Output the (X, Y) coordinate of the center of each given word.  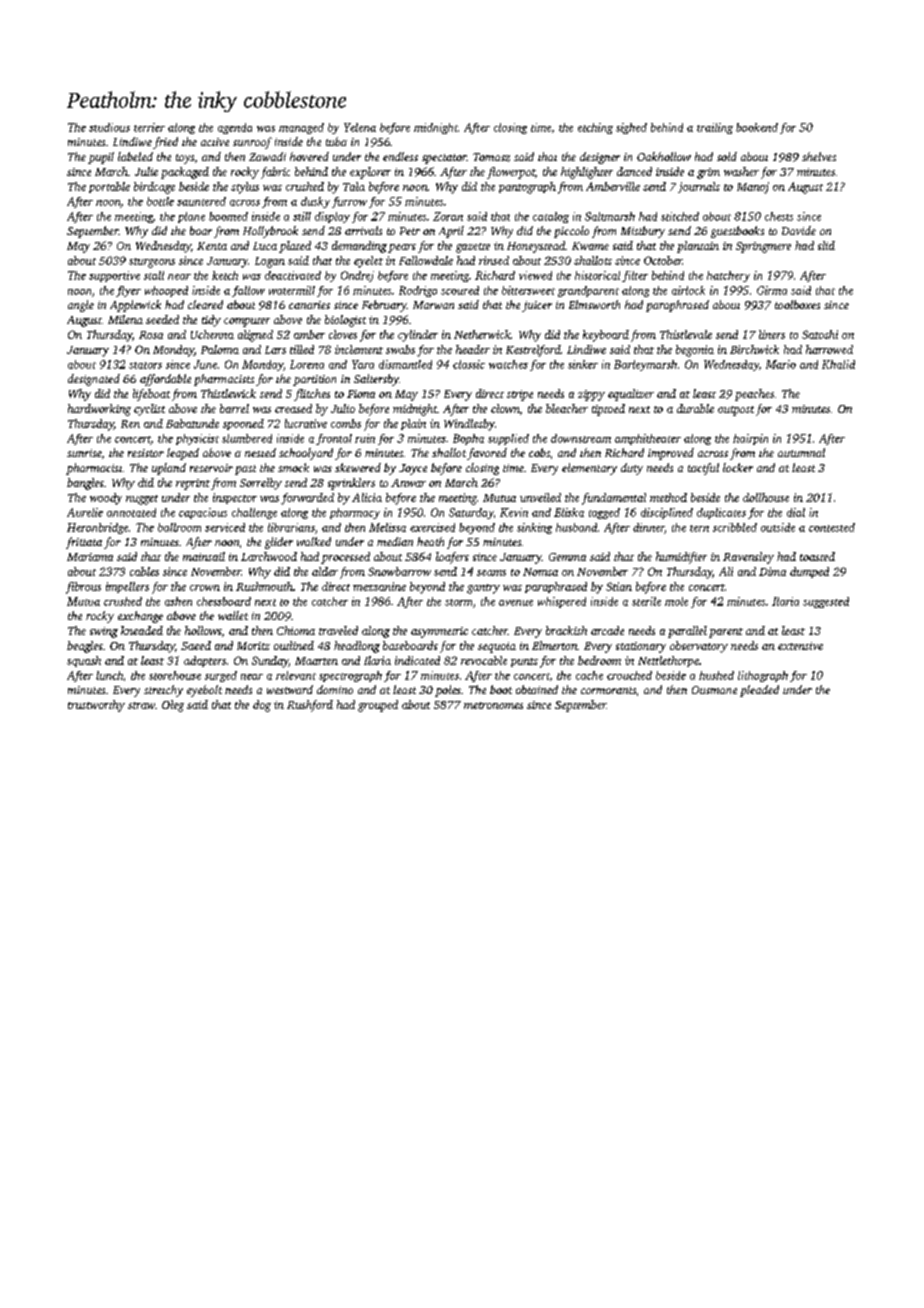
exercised (432, 527)
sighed (631, 128)
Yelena (360, 127)
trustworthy (96, 706)
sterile (646, 601)
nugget (142, 500)
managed (301, 128)
